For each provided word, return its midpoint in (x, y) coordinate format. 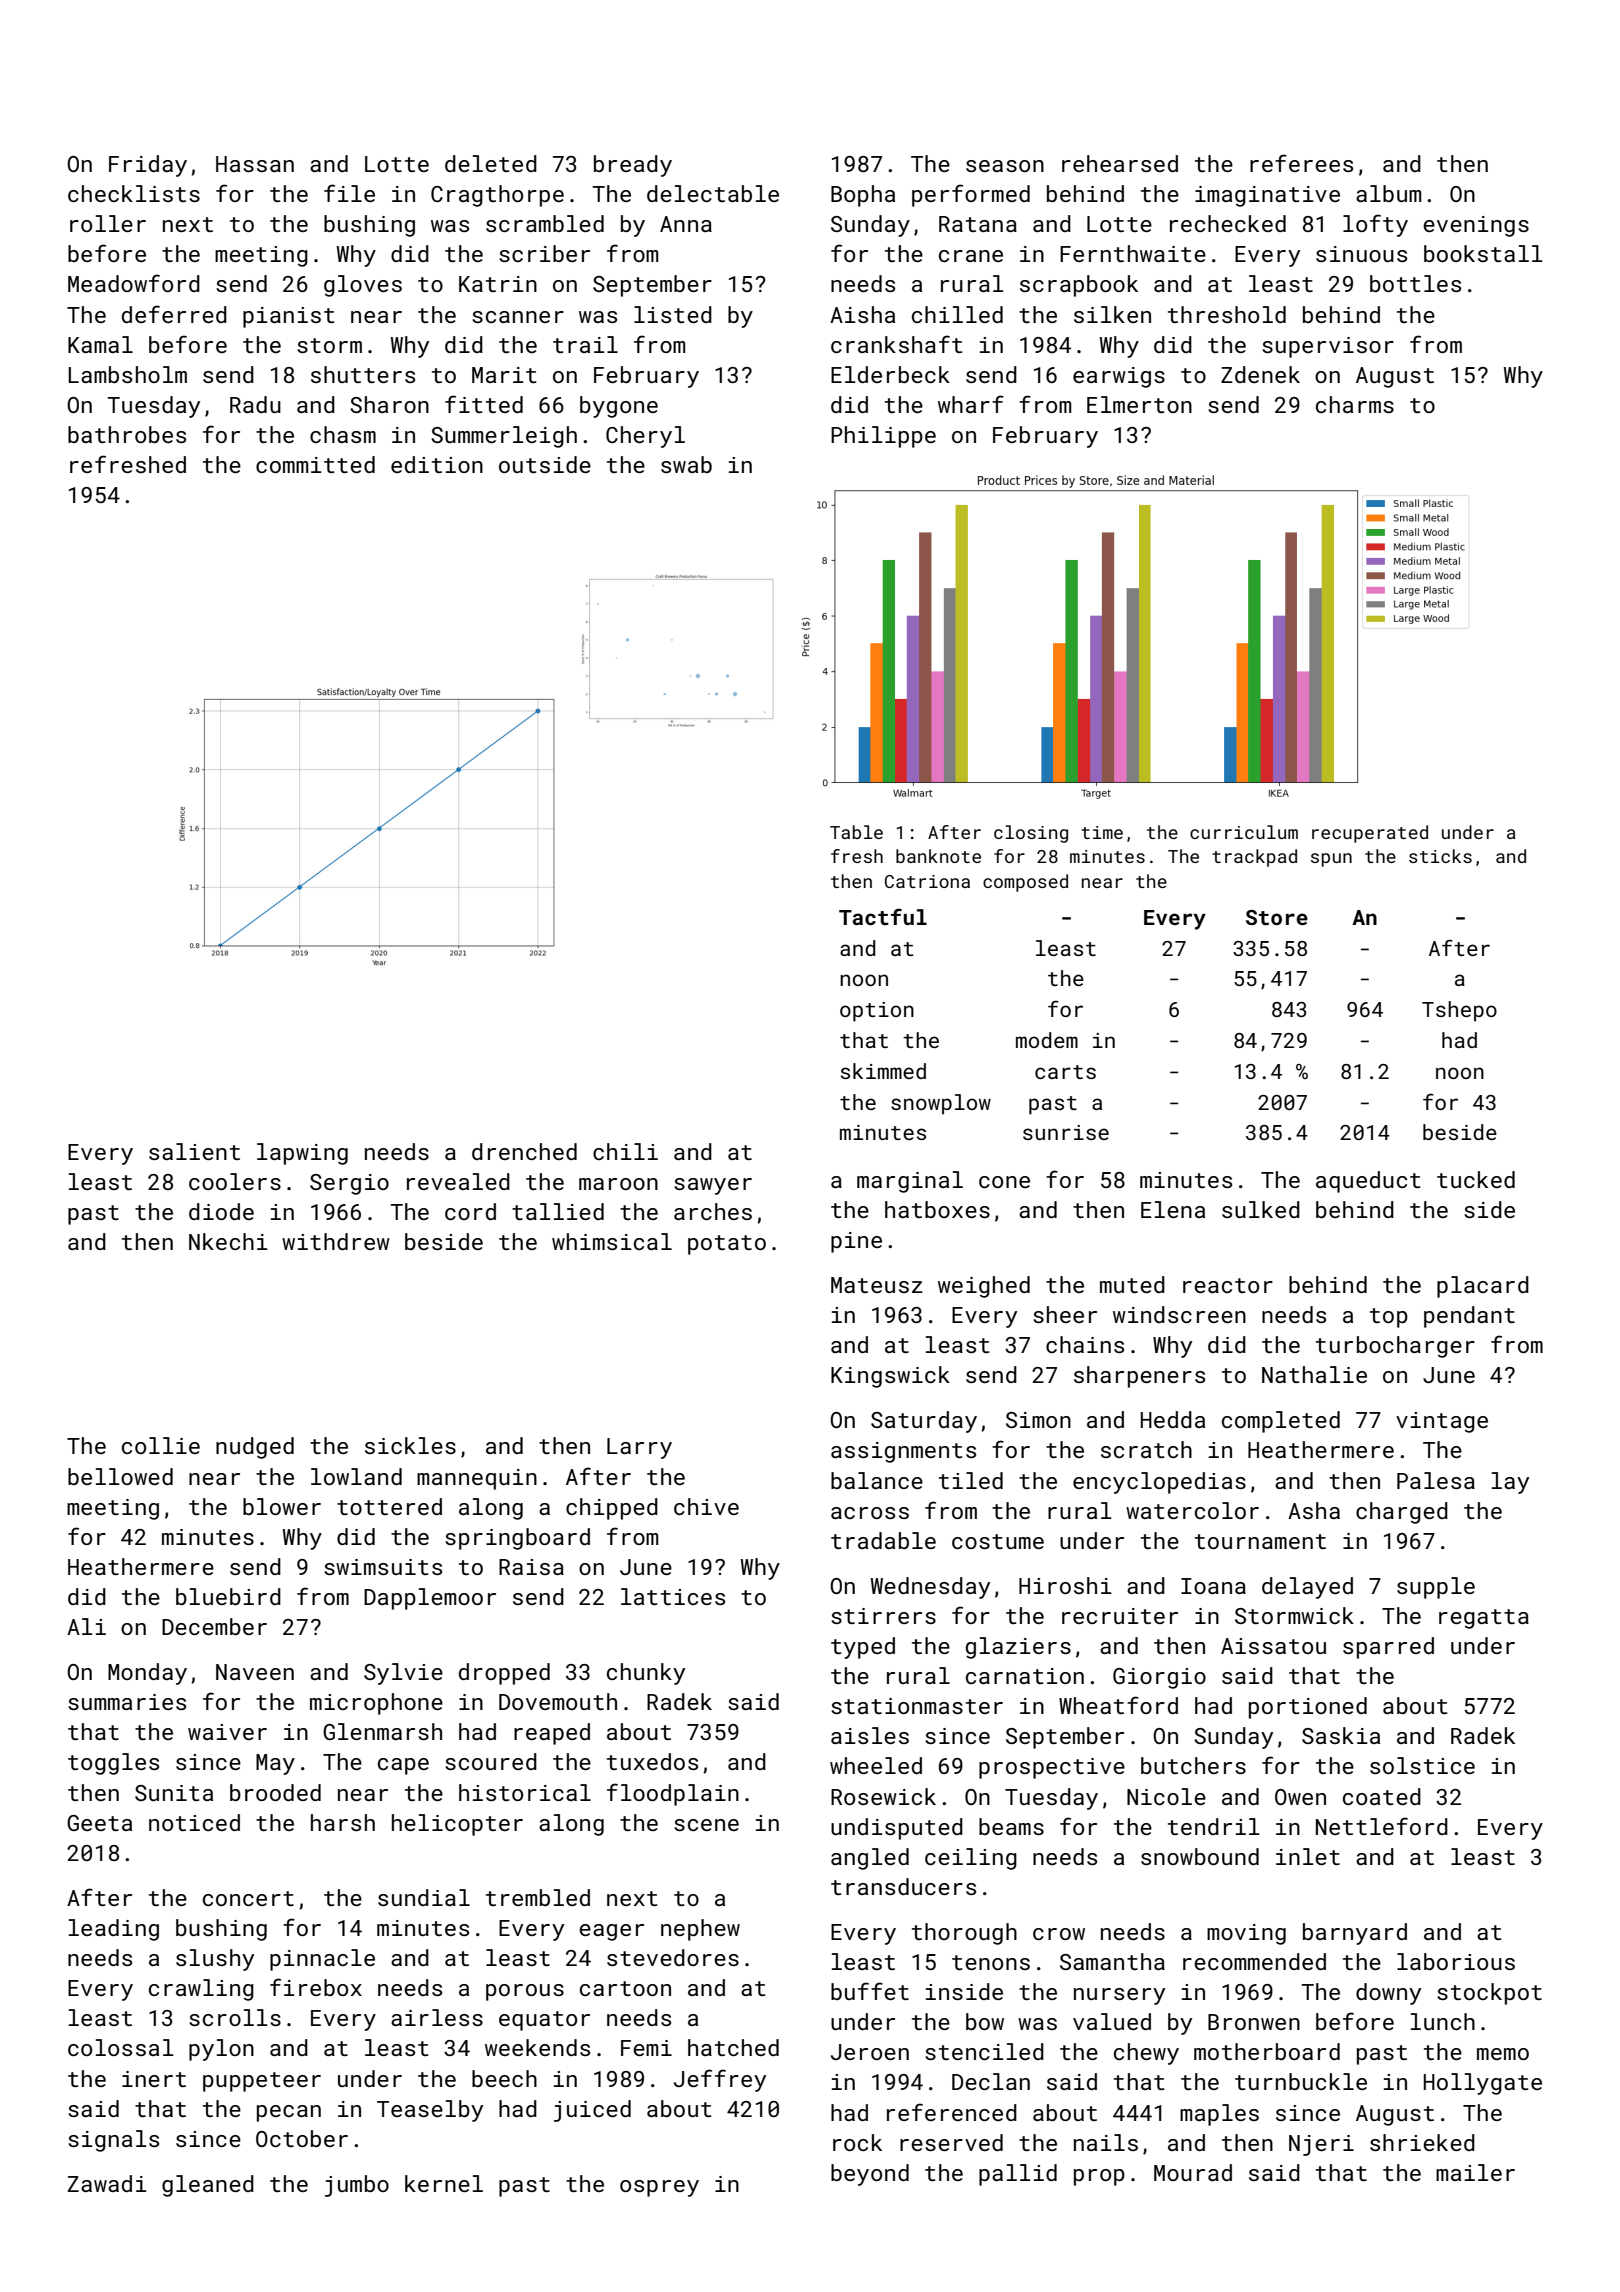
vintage (1442, 1422)
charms (1355, 404)
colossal (121, 2047)
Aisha (862, 314)
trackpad (1254, 858)
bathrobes (127, 434)
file (349, 193)
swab (686, 464)
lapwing (302, 1154)
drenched (524, 1151)
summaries (127, 1702)
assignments (903, 1452)
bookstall (1483, 253)
